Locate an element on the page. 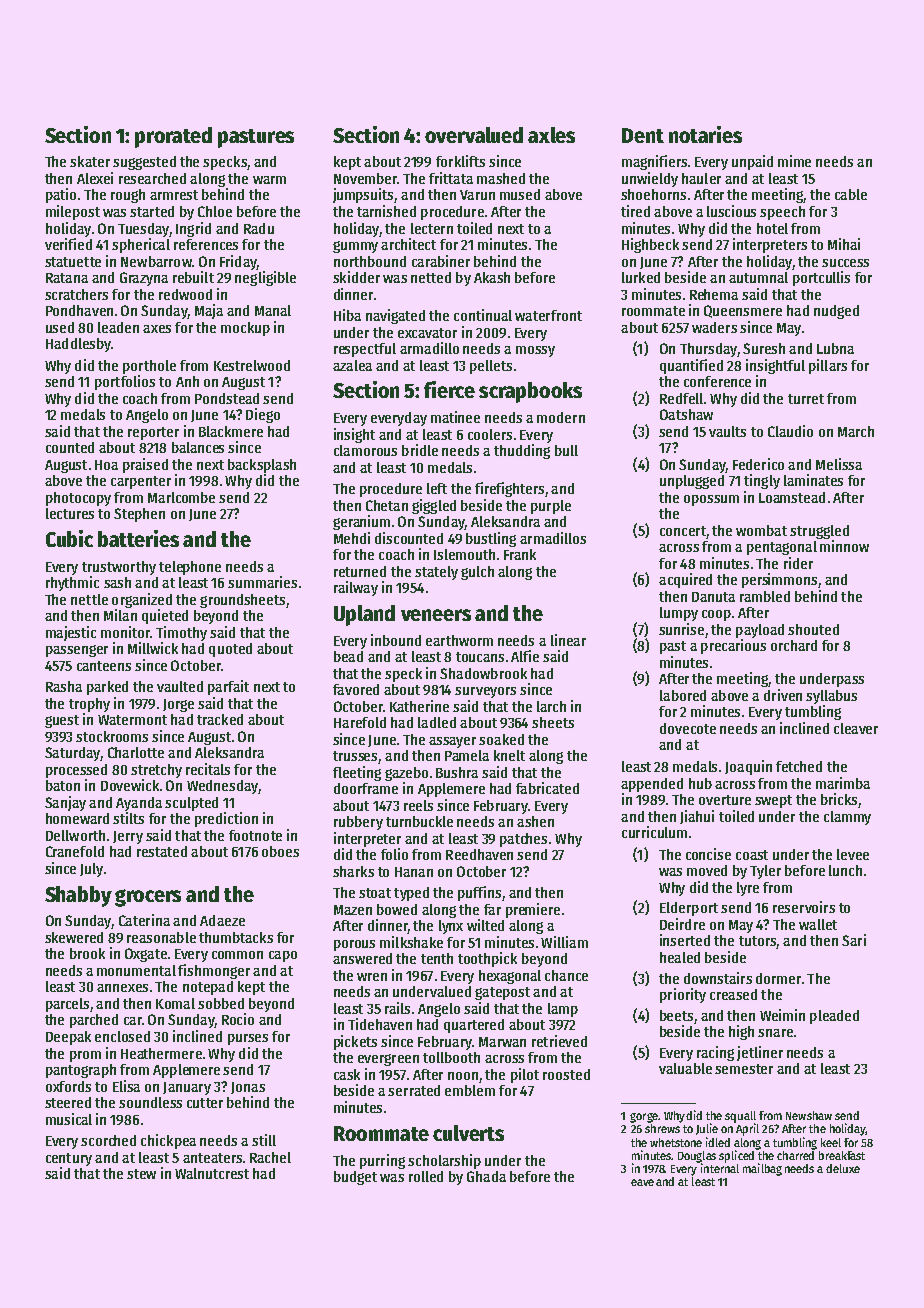 The height and width of the page is (1308, 924). rubbery is located at coordinates (358, 823).
